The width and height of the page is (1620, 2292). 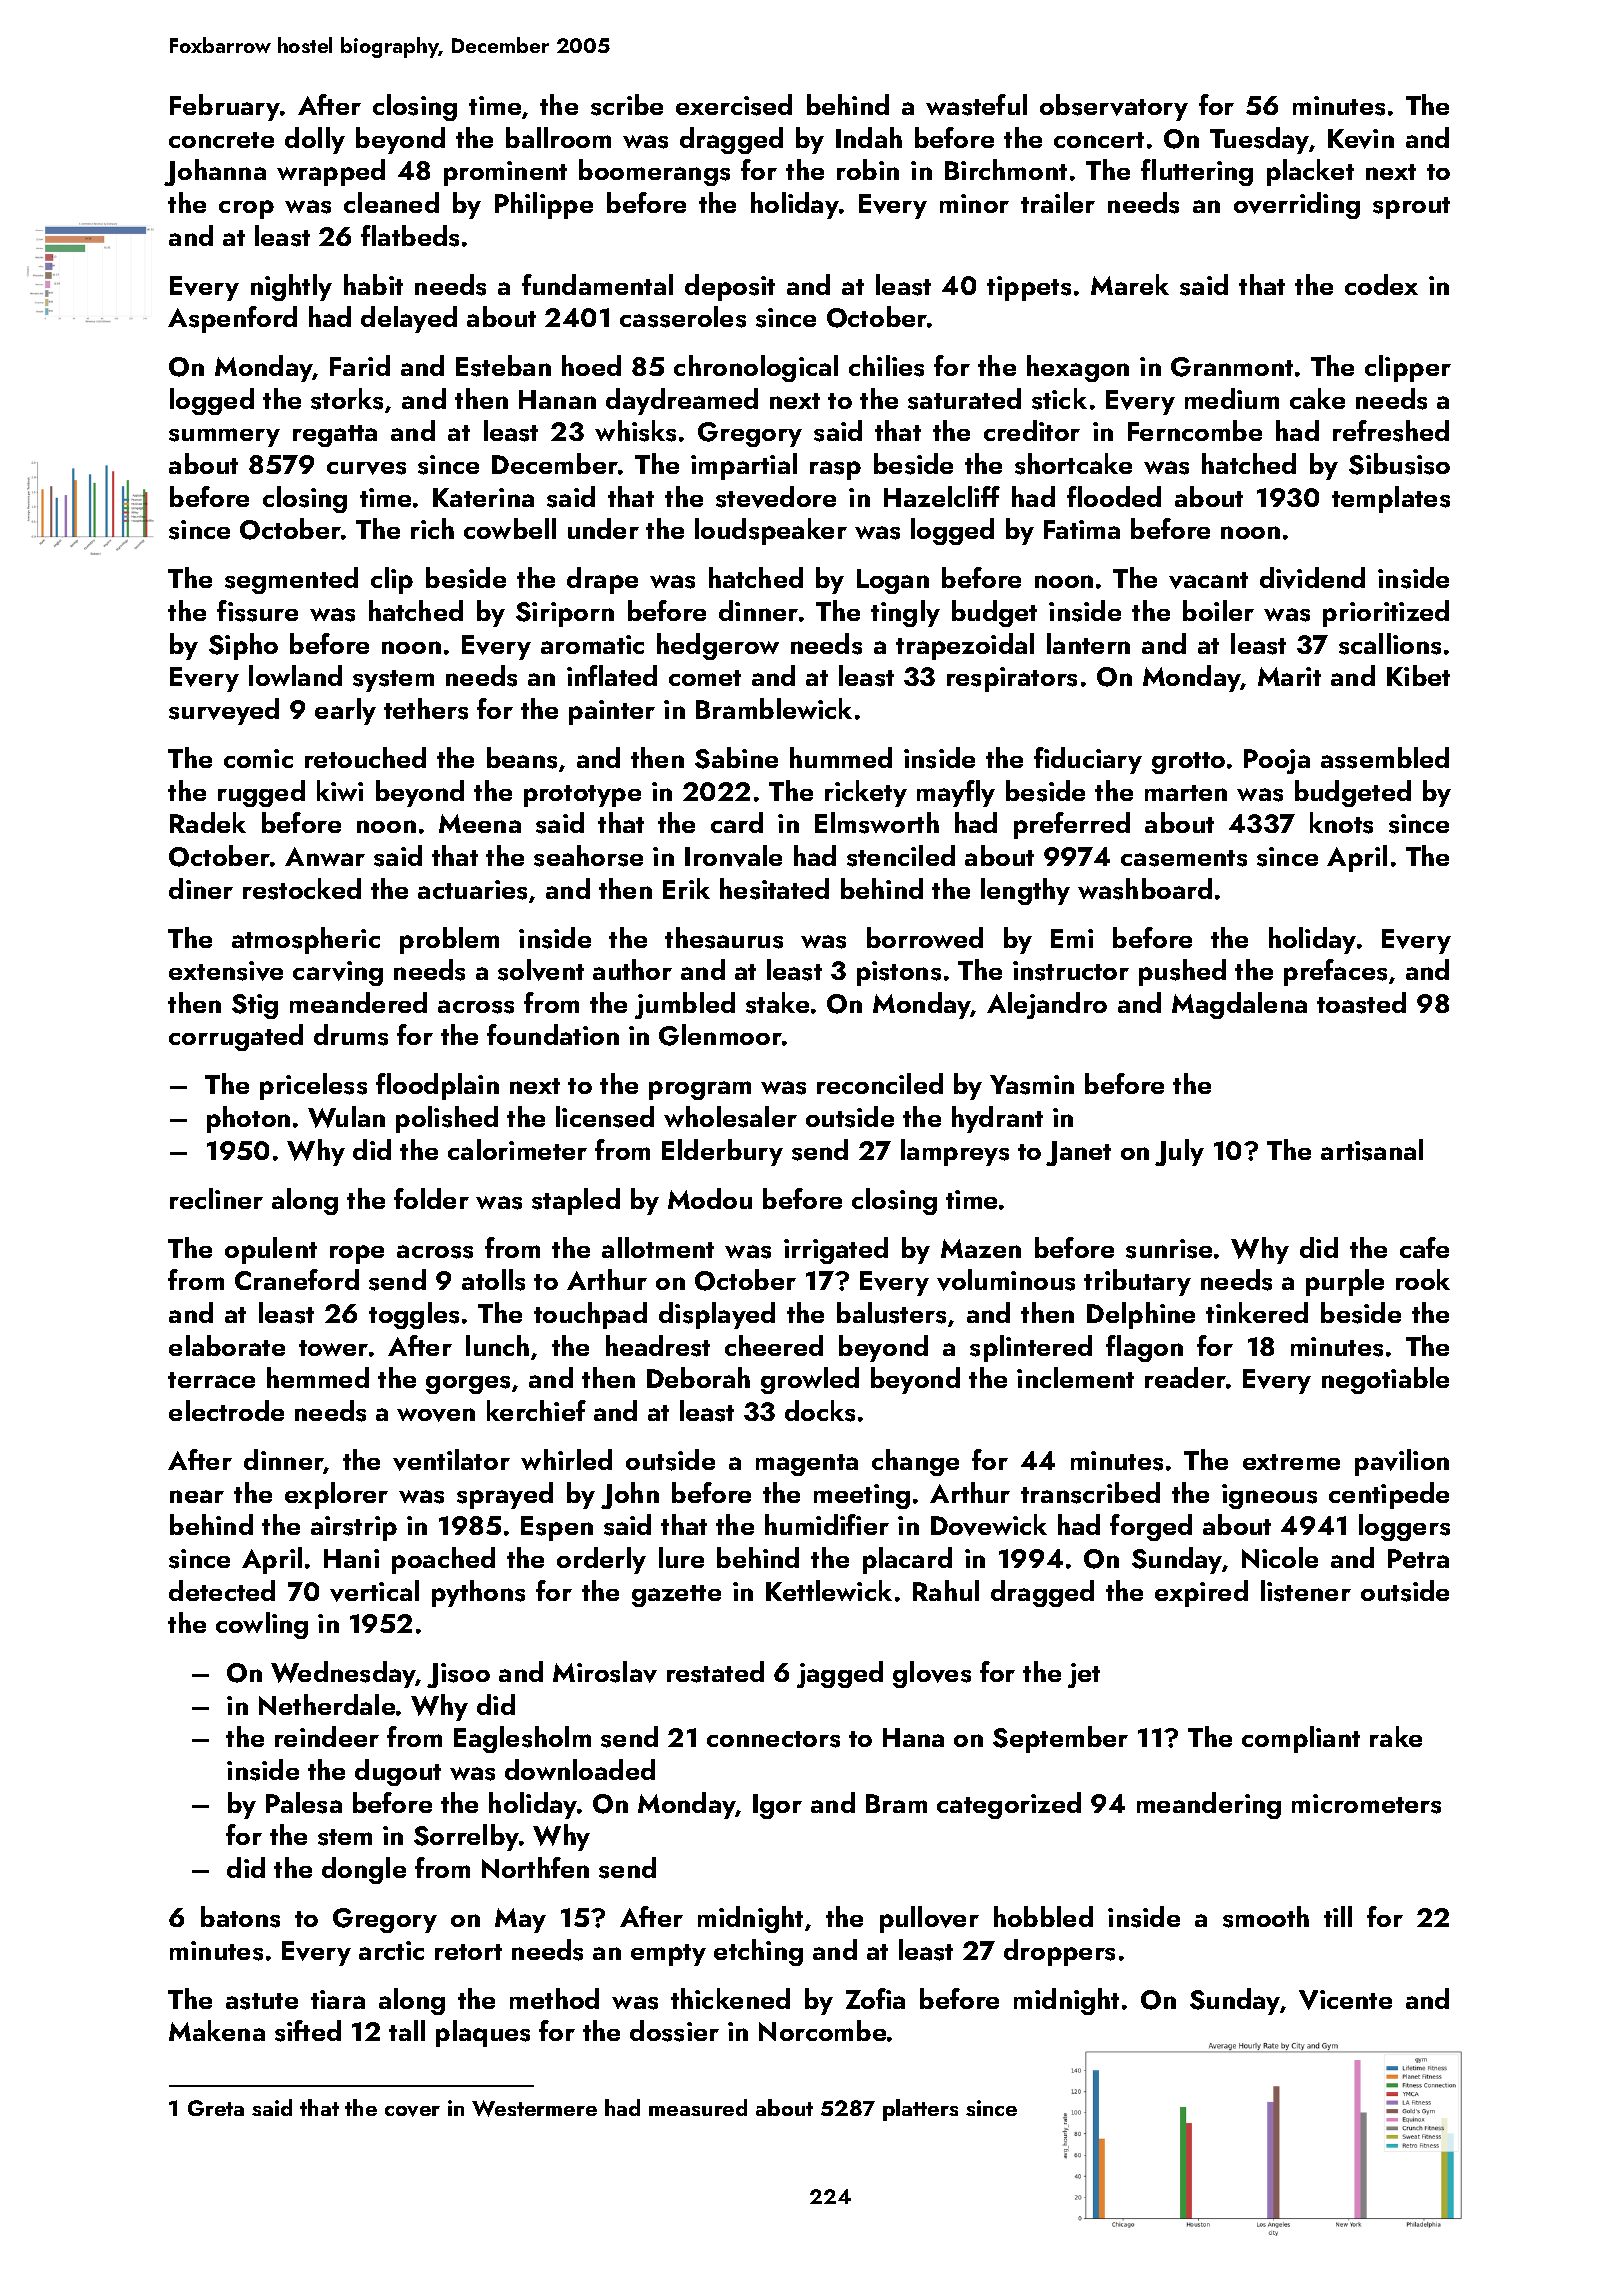 I want to click on exercised, so click(x=734, y=105).
